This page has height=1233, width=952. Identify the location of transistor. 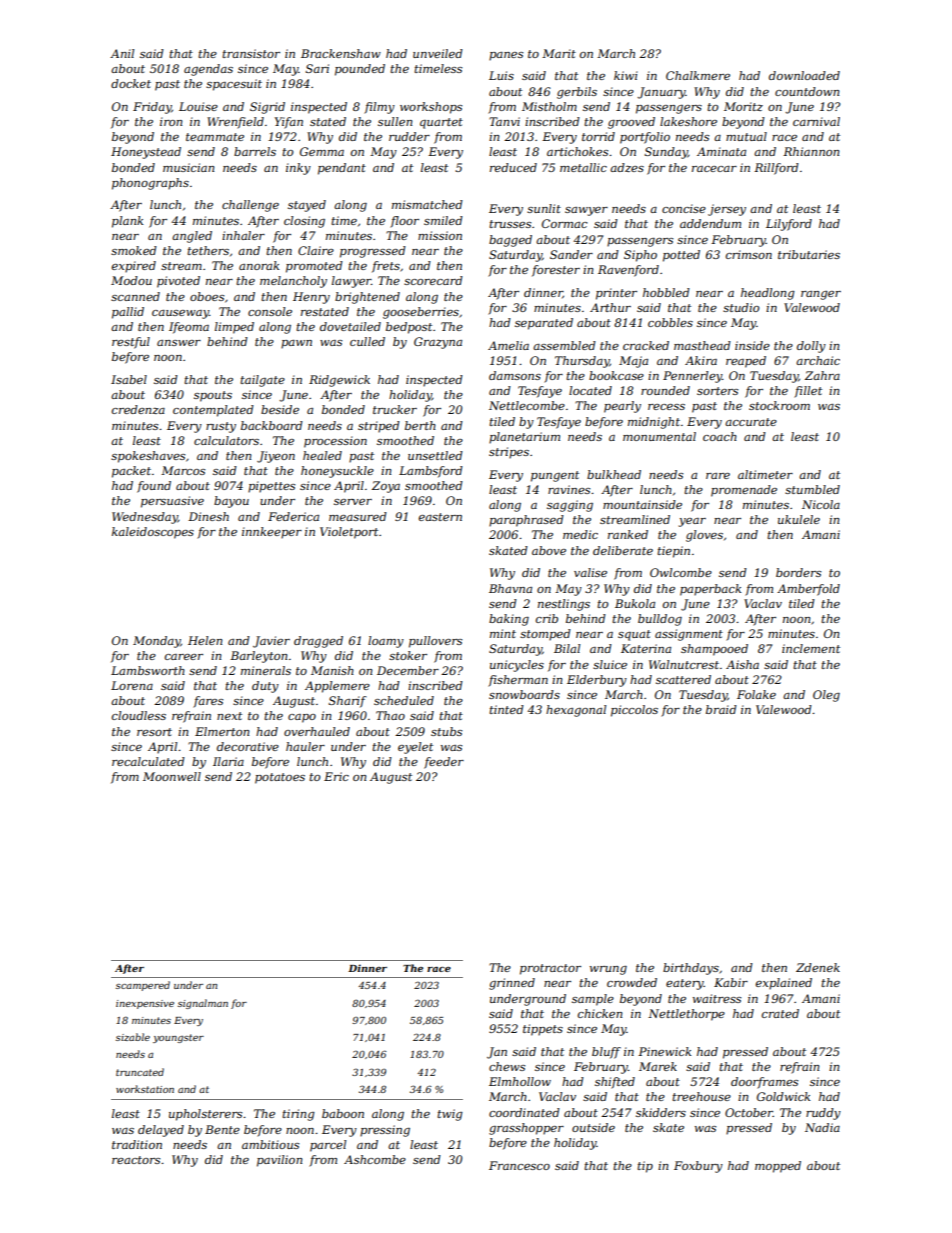
(251, 53).
